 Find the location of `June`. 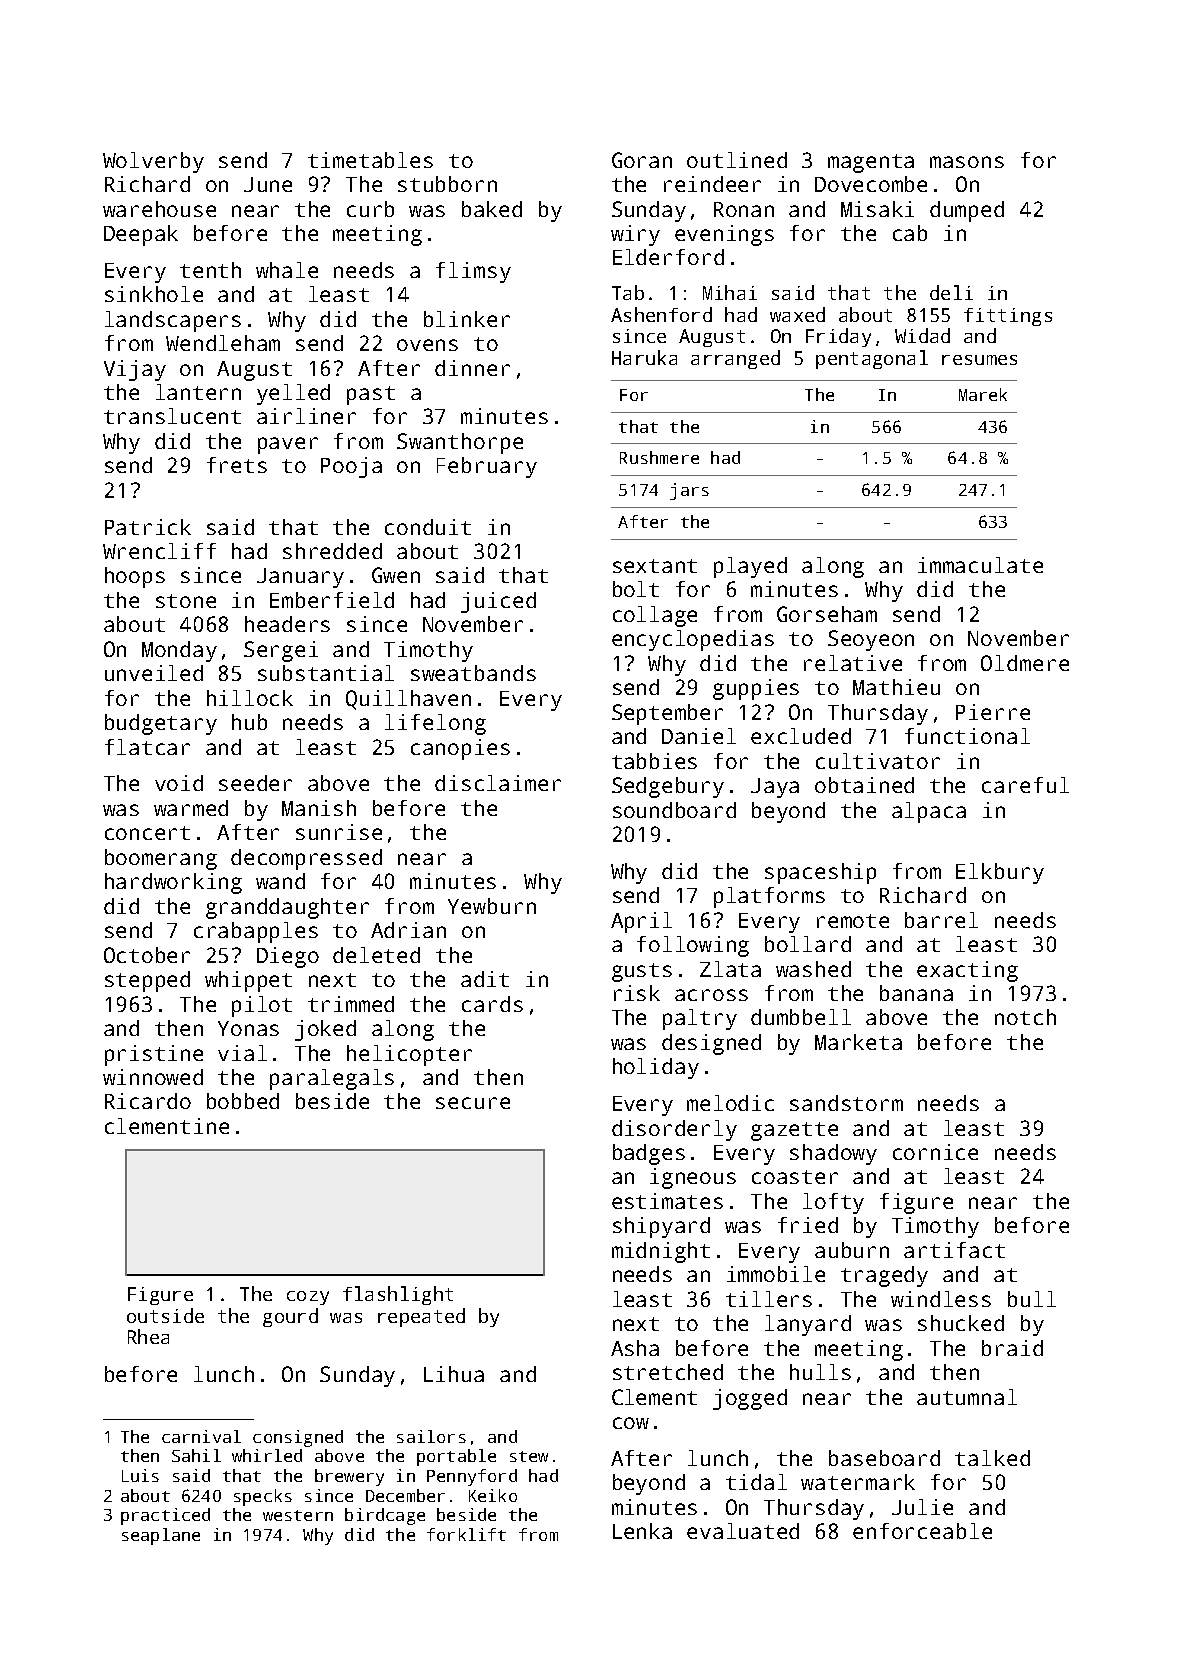

June is located at coordinates (268, 184).
